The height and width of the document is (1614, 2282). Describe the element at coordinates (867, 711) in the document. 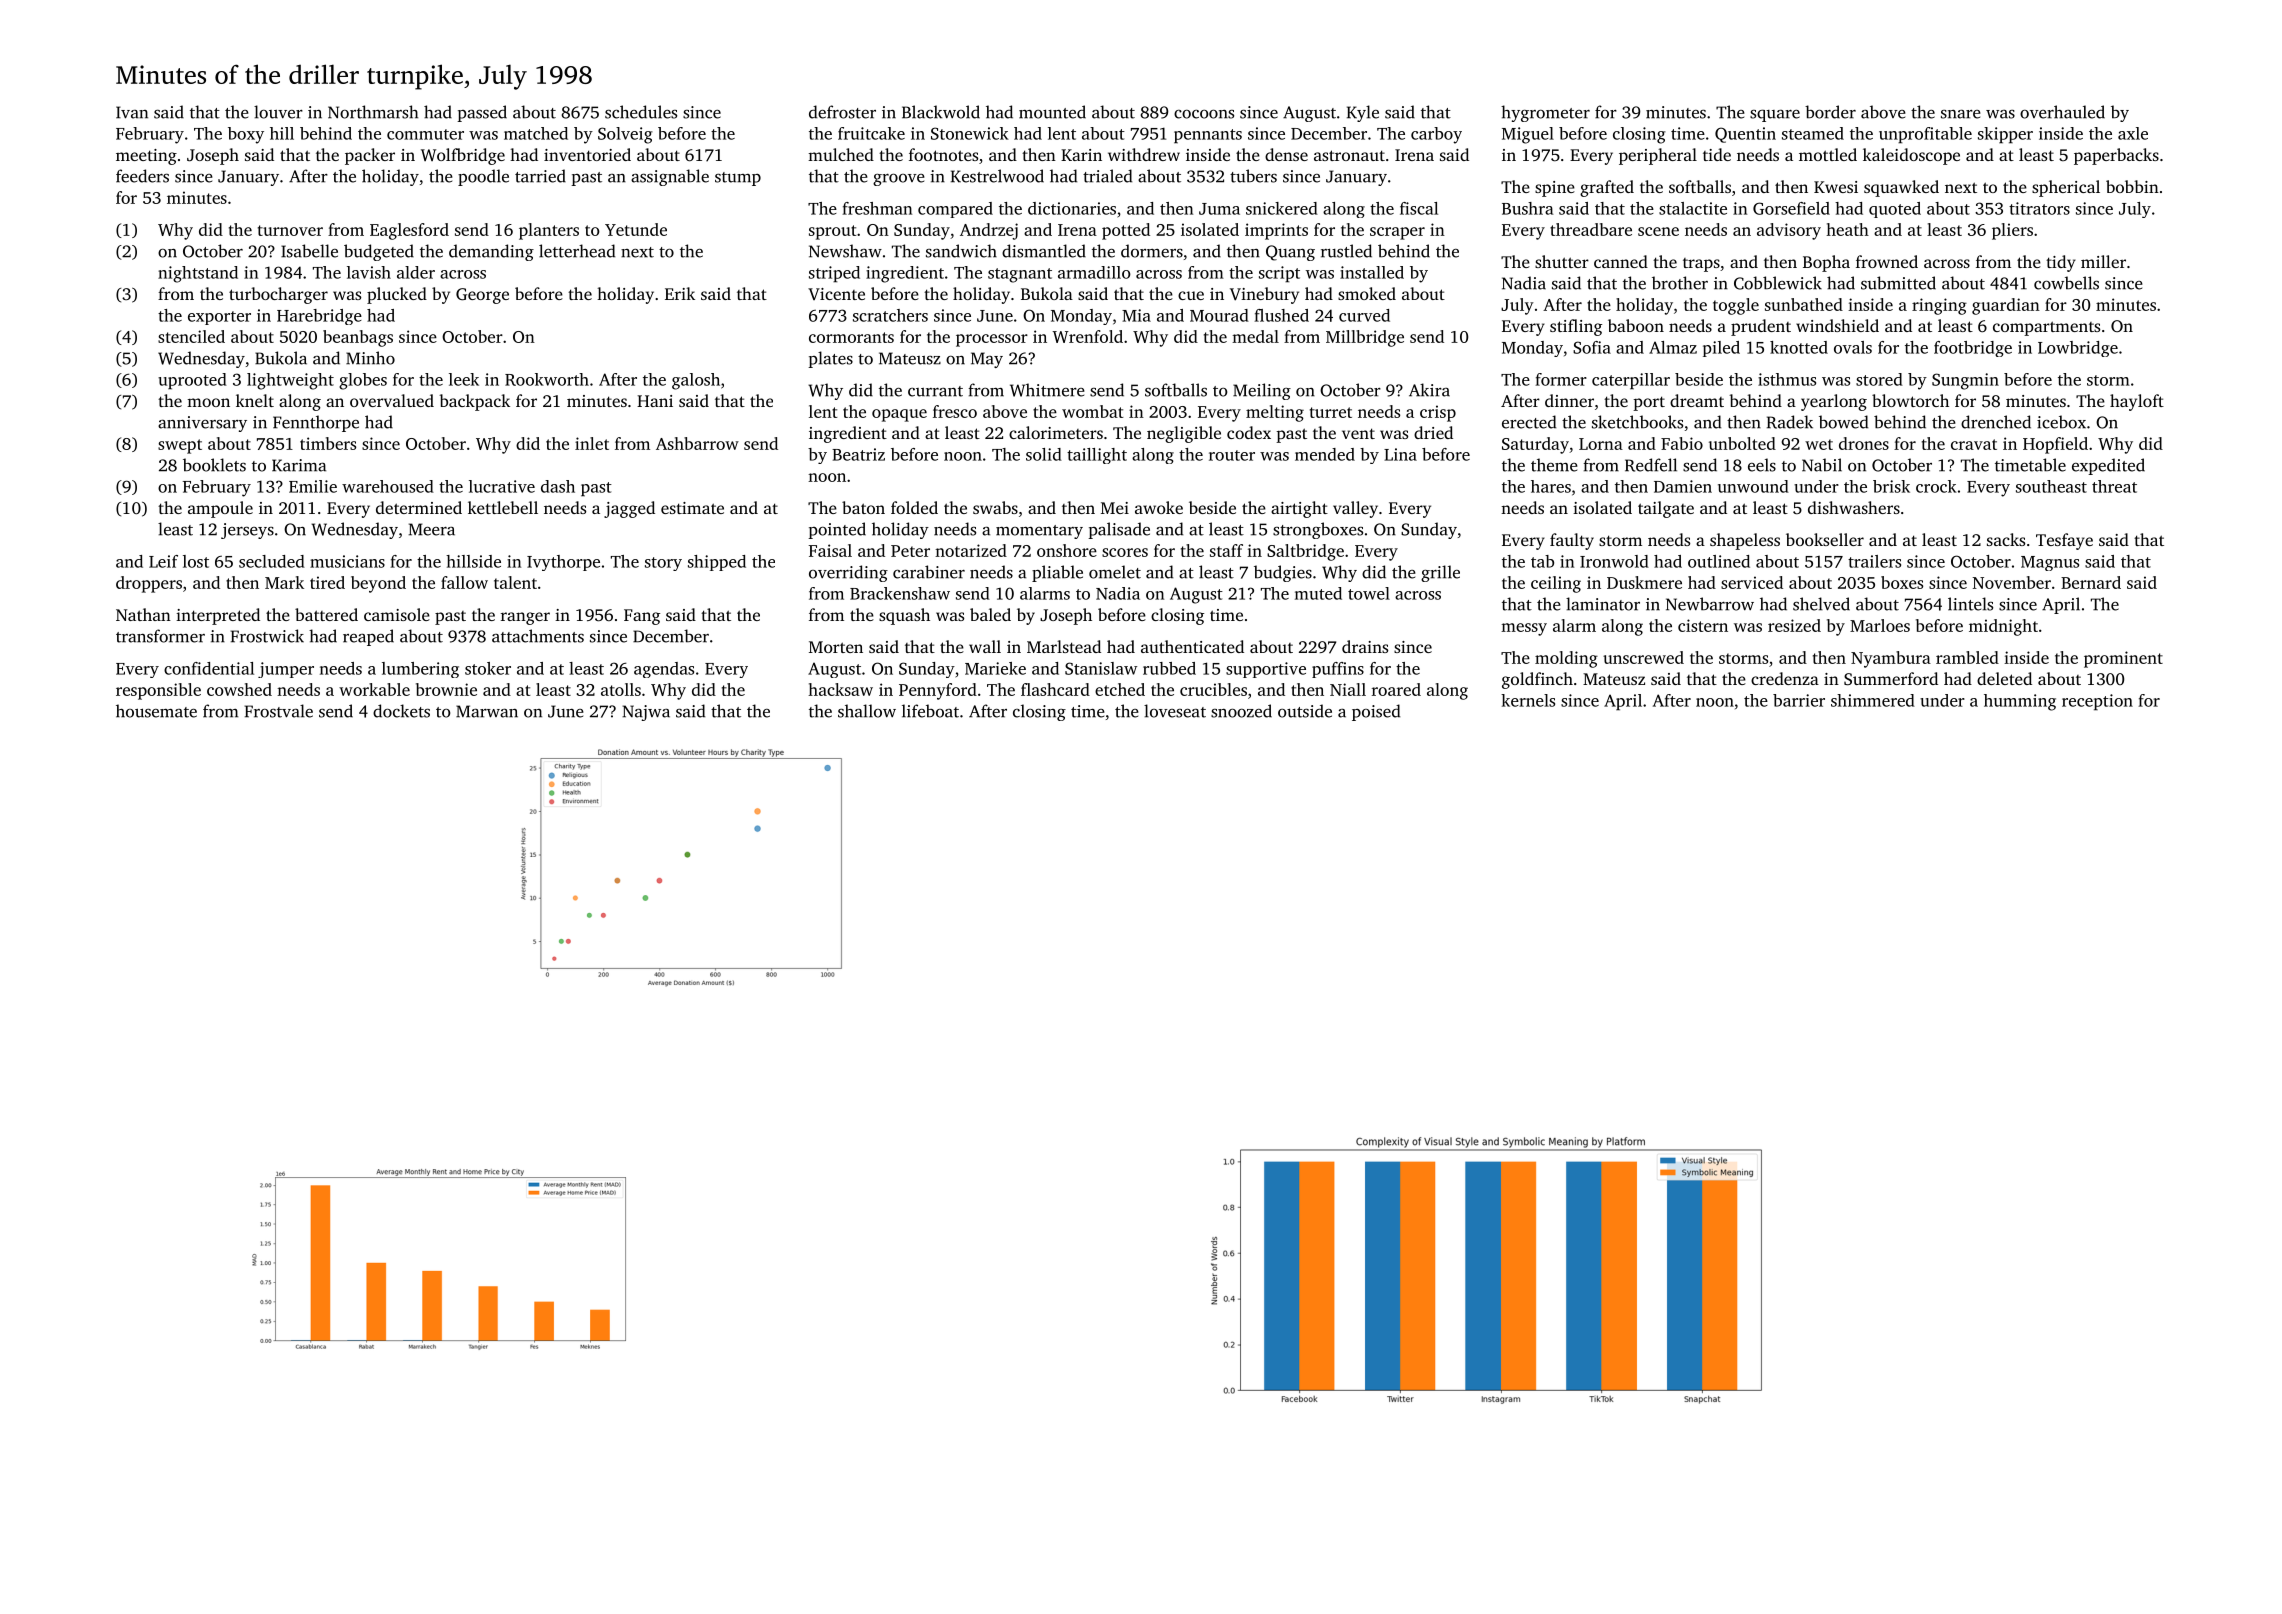

I see `shallow` at that location.
